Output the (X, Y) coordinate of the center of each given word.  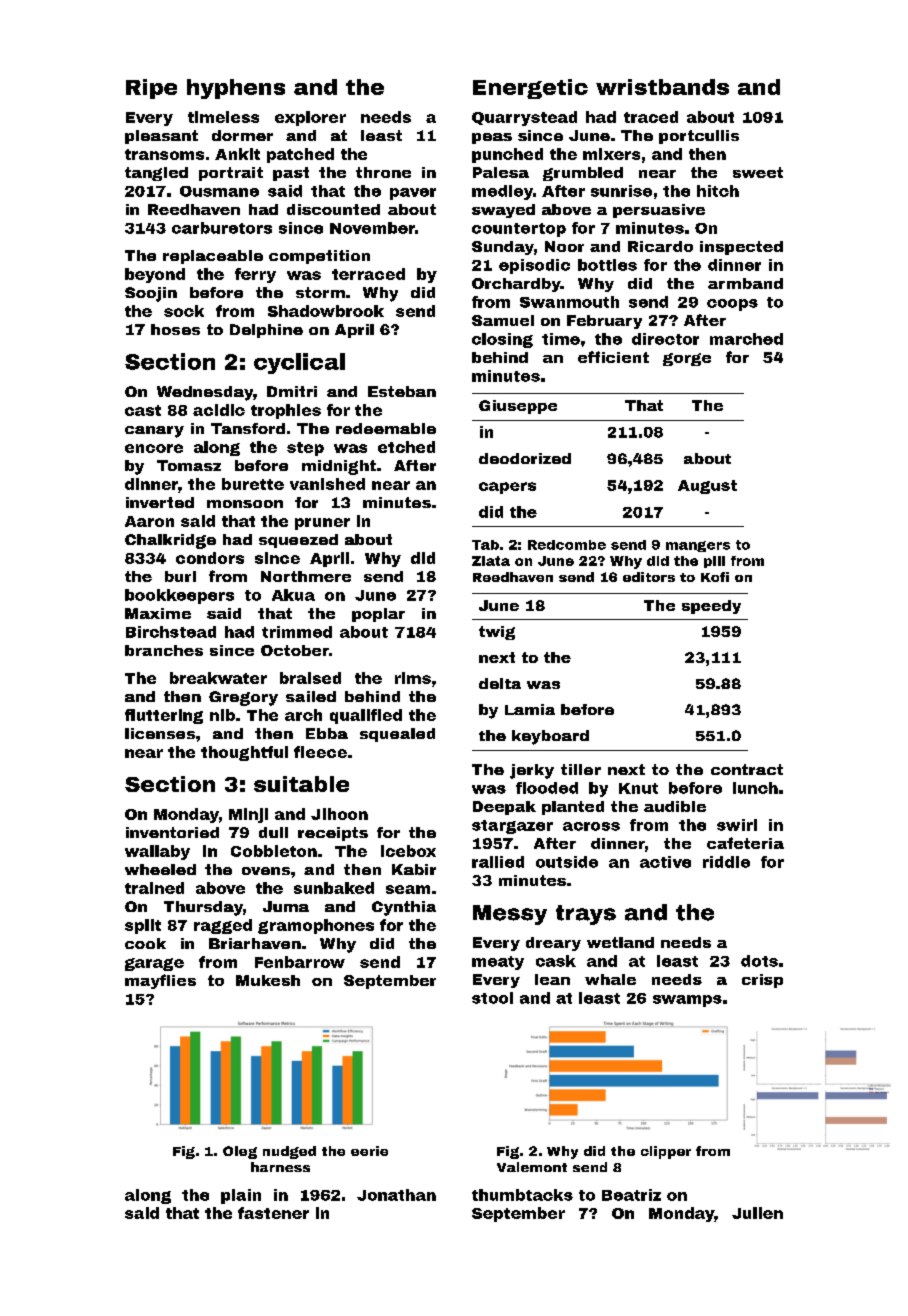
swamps (687, 1001)
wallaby (157, 852)
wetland (620, 942)
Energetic (530, 89)
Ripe (151, 89)
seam (408, 889)
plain (241, 1196)
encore (154, 448)
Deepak (504, 808)
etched (406, 447)
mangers (698, 546)
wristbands (662, 87)
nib (222, 715)
